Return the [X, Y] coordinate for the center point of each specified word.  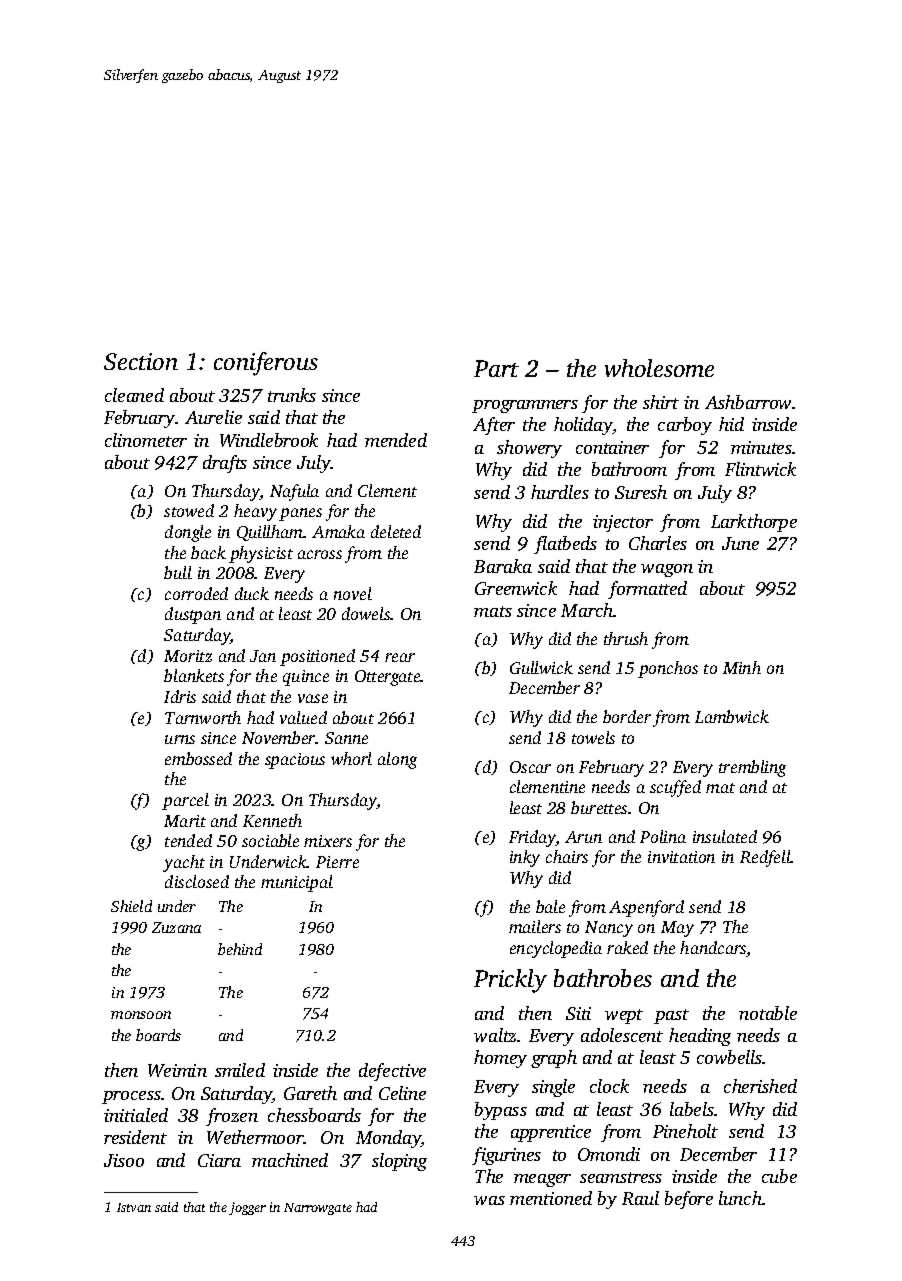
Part [496, 368]
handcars [713, 949]
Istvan [134, 1207]
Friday [532, 838]
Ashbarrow [748, 402]
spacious [295, 761]
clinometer [146, 440]
